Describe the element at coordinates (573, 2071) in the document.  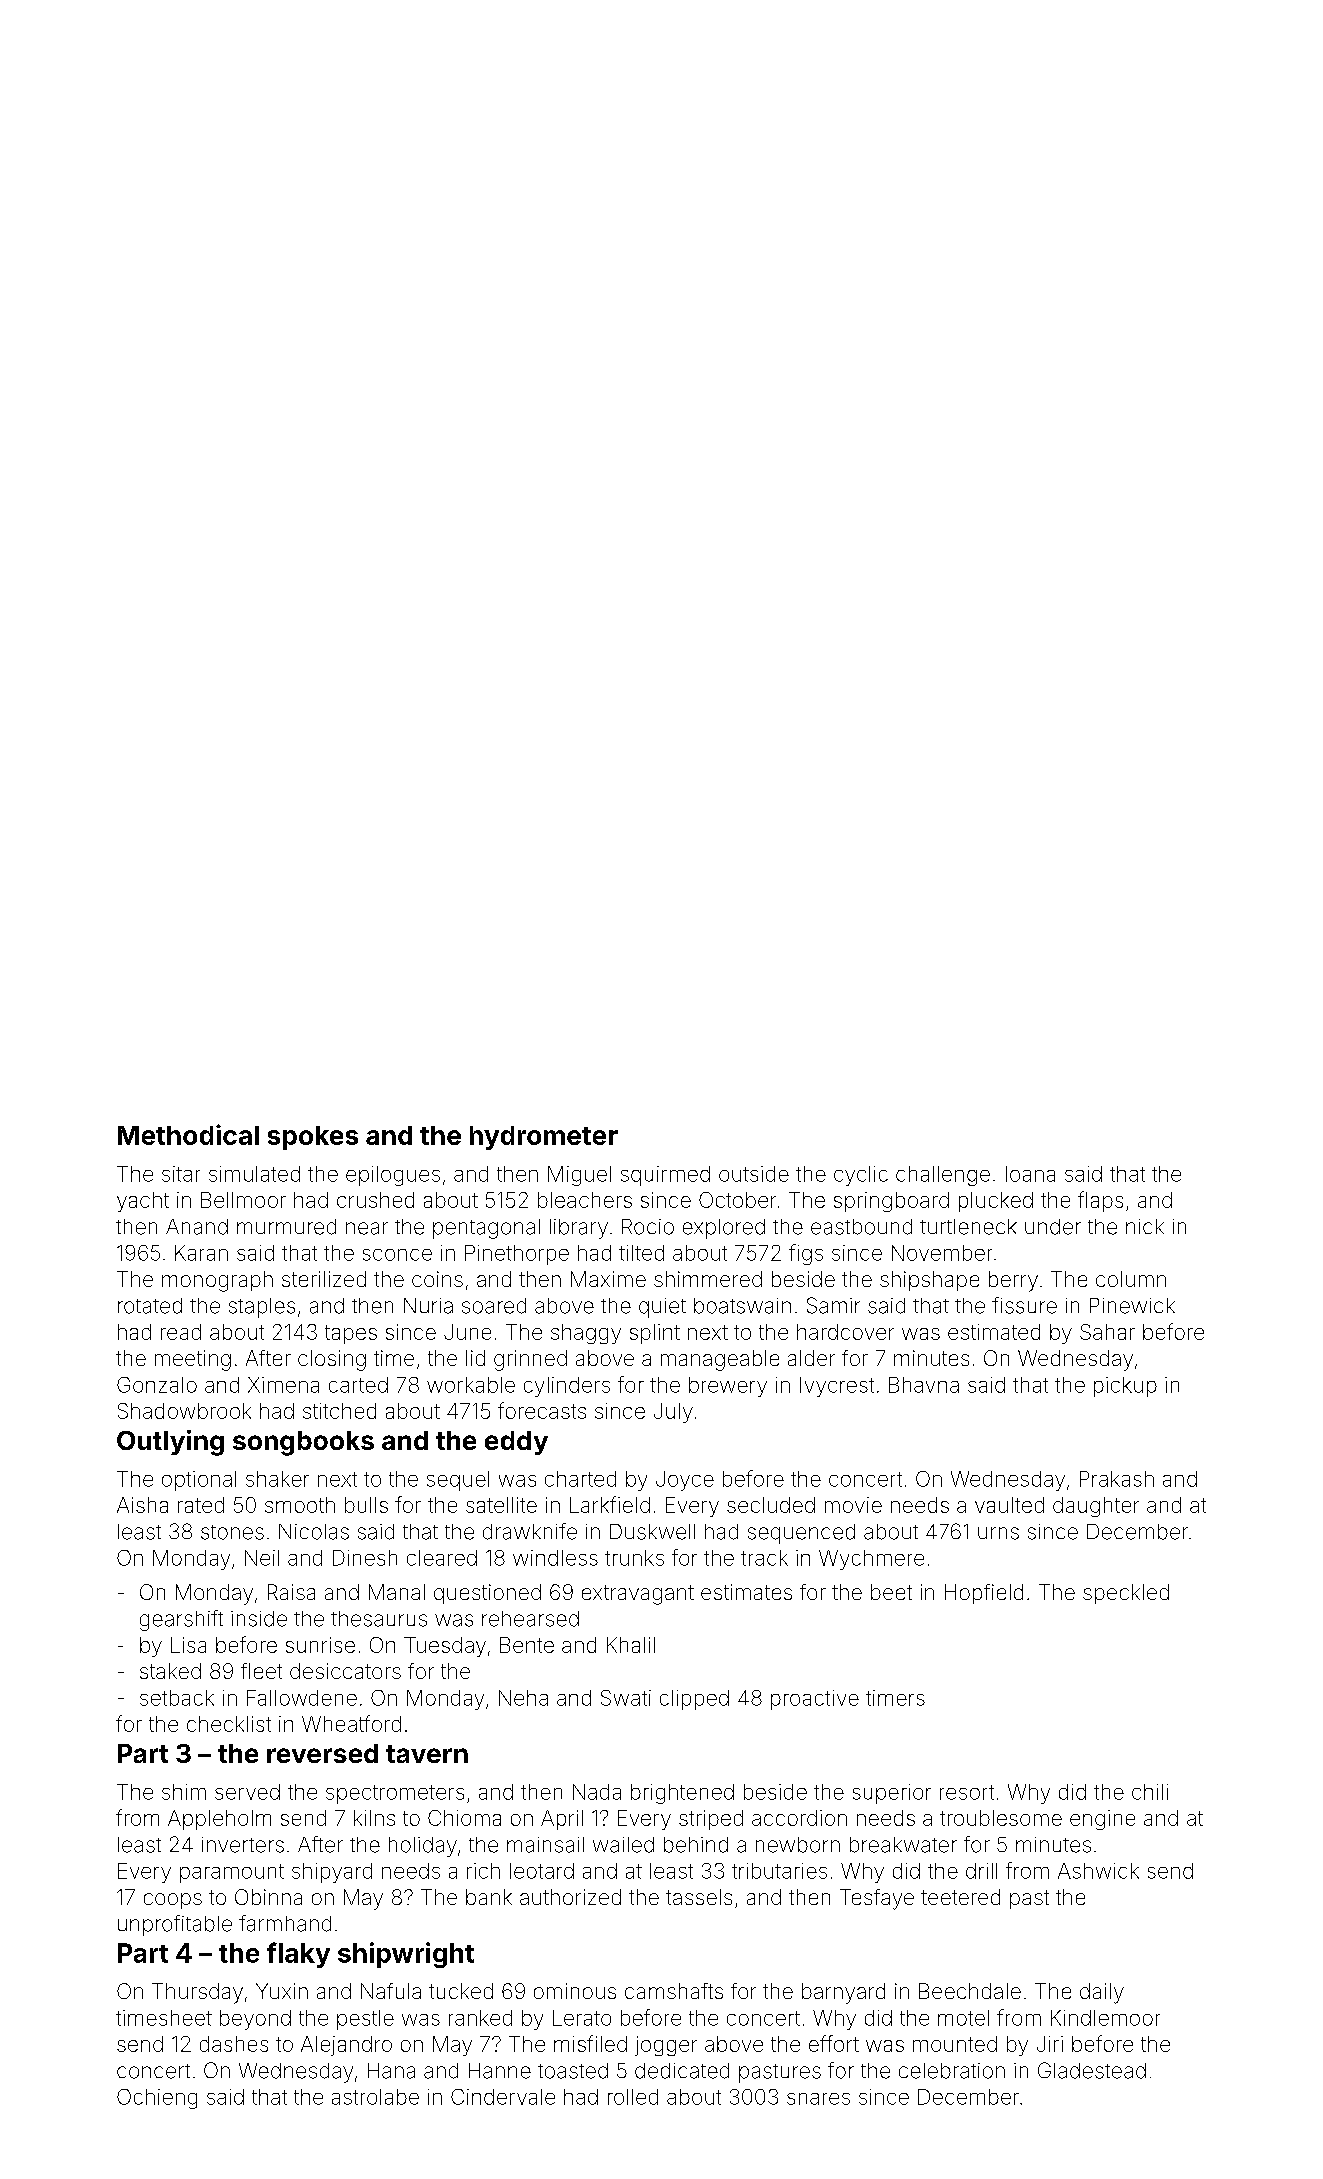
I see `toasted` at that location.
